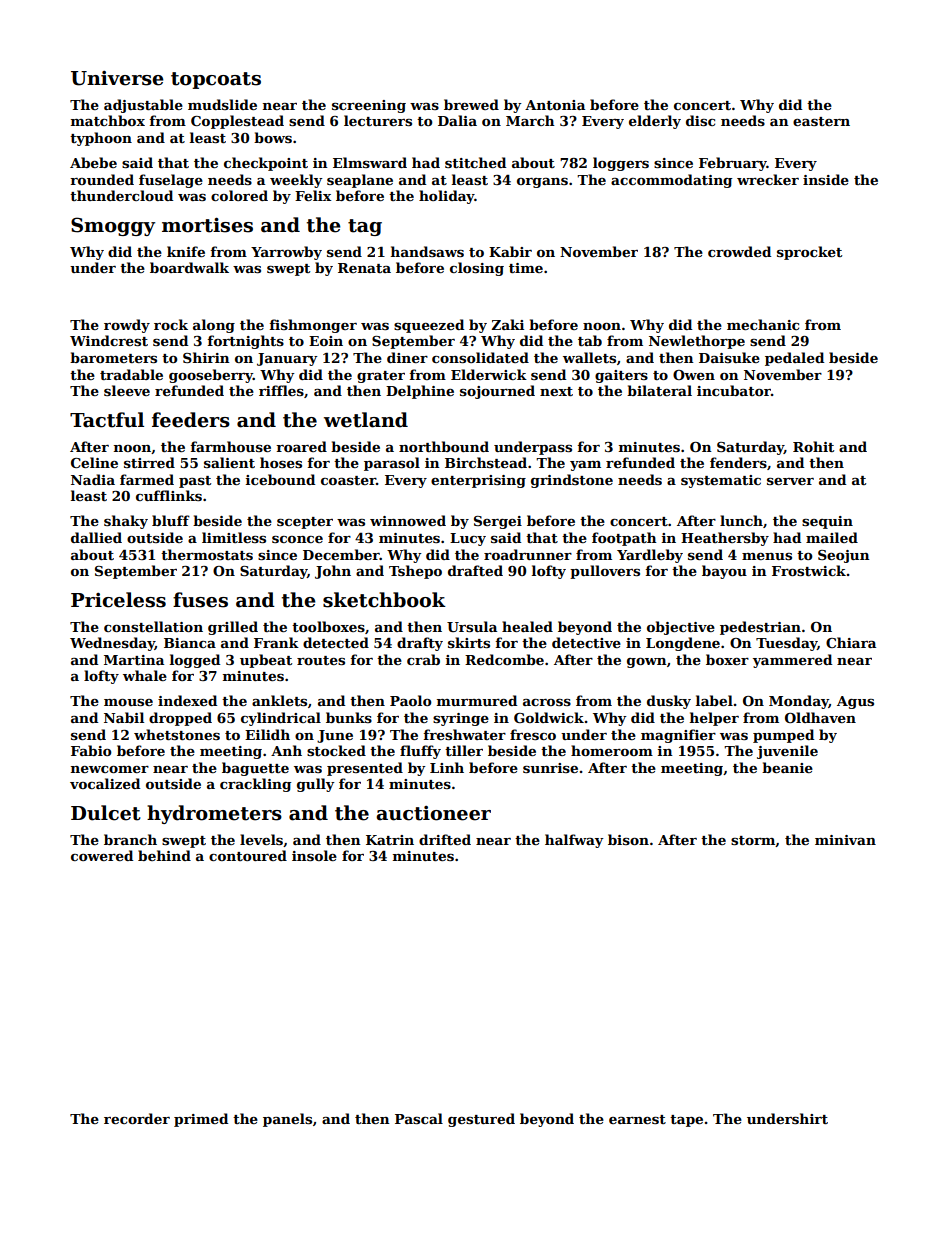 This image has width=952, height=1233. I want to click on recorder, so click(137, 1118).
